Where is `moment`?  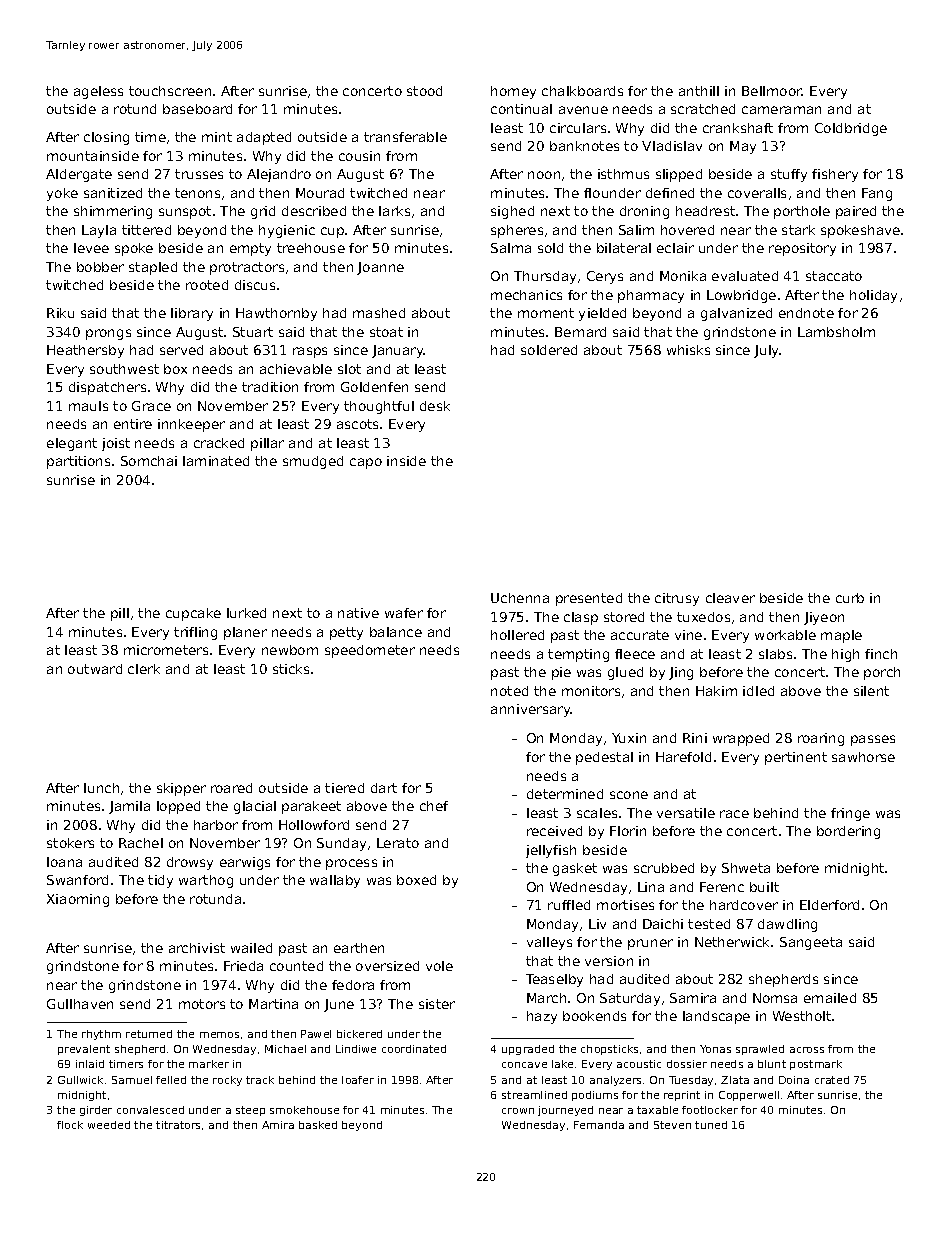 moment is located at coordinates (546, 313).
